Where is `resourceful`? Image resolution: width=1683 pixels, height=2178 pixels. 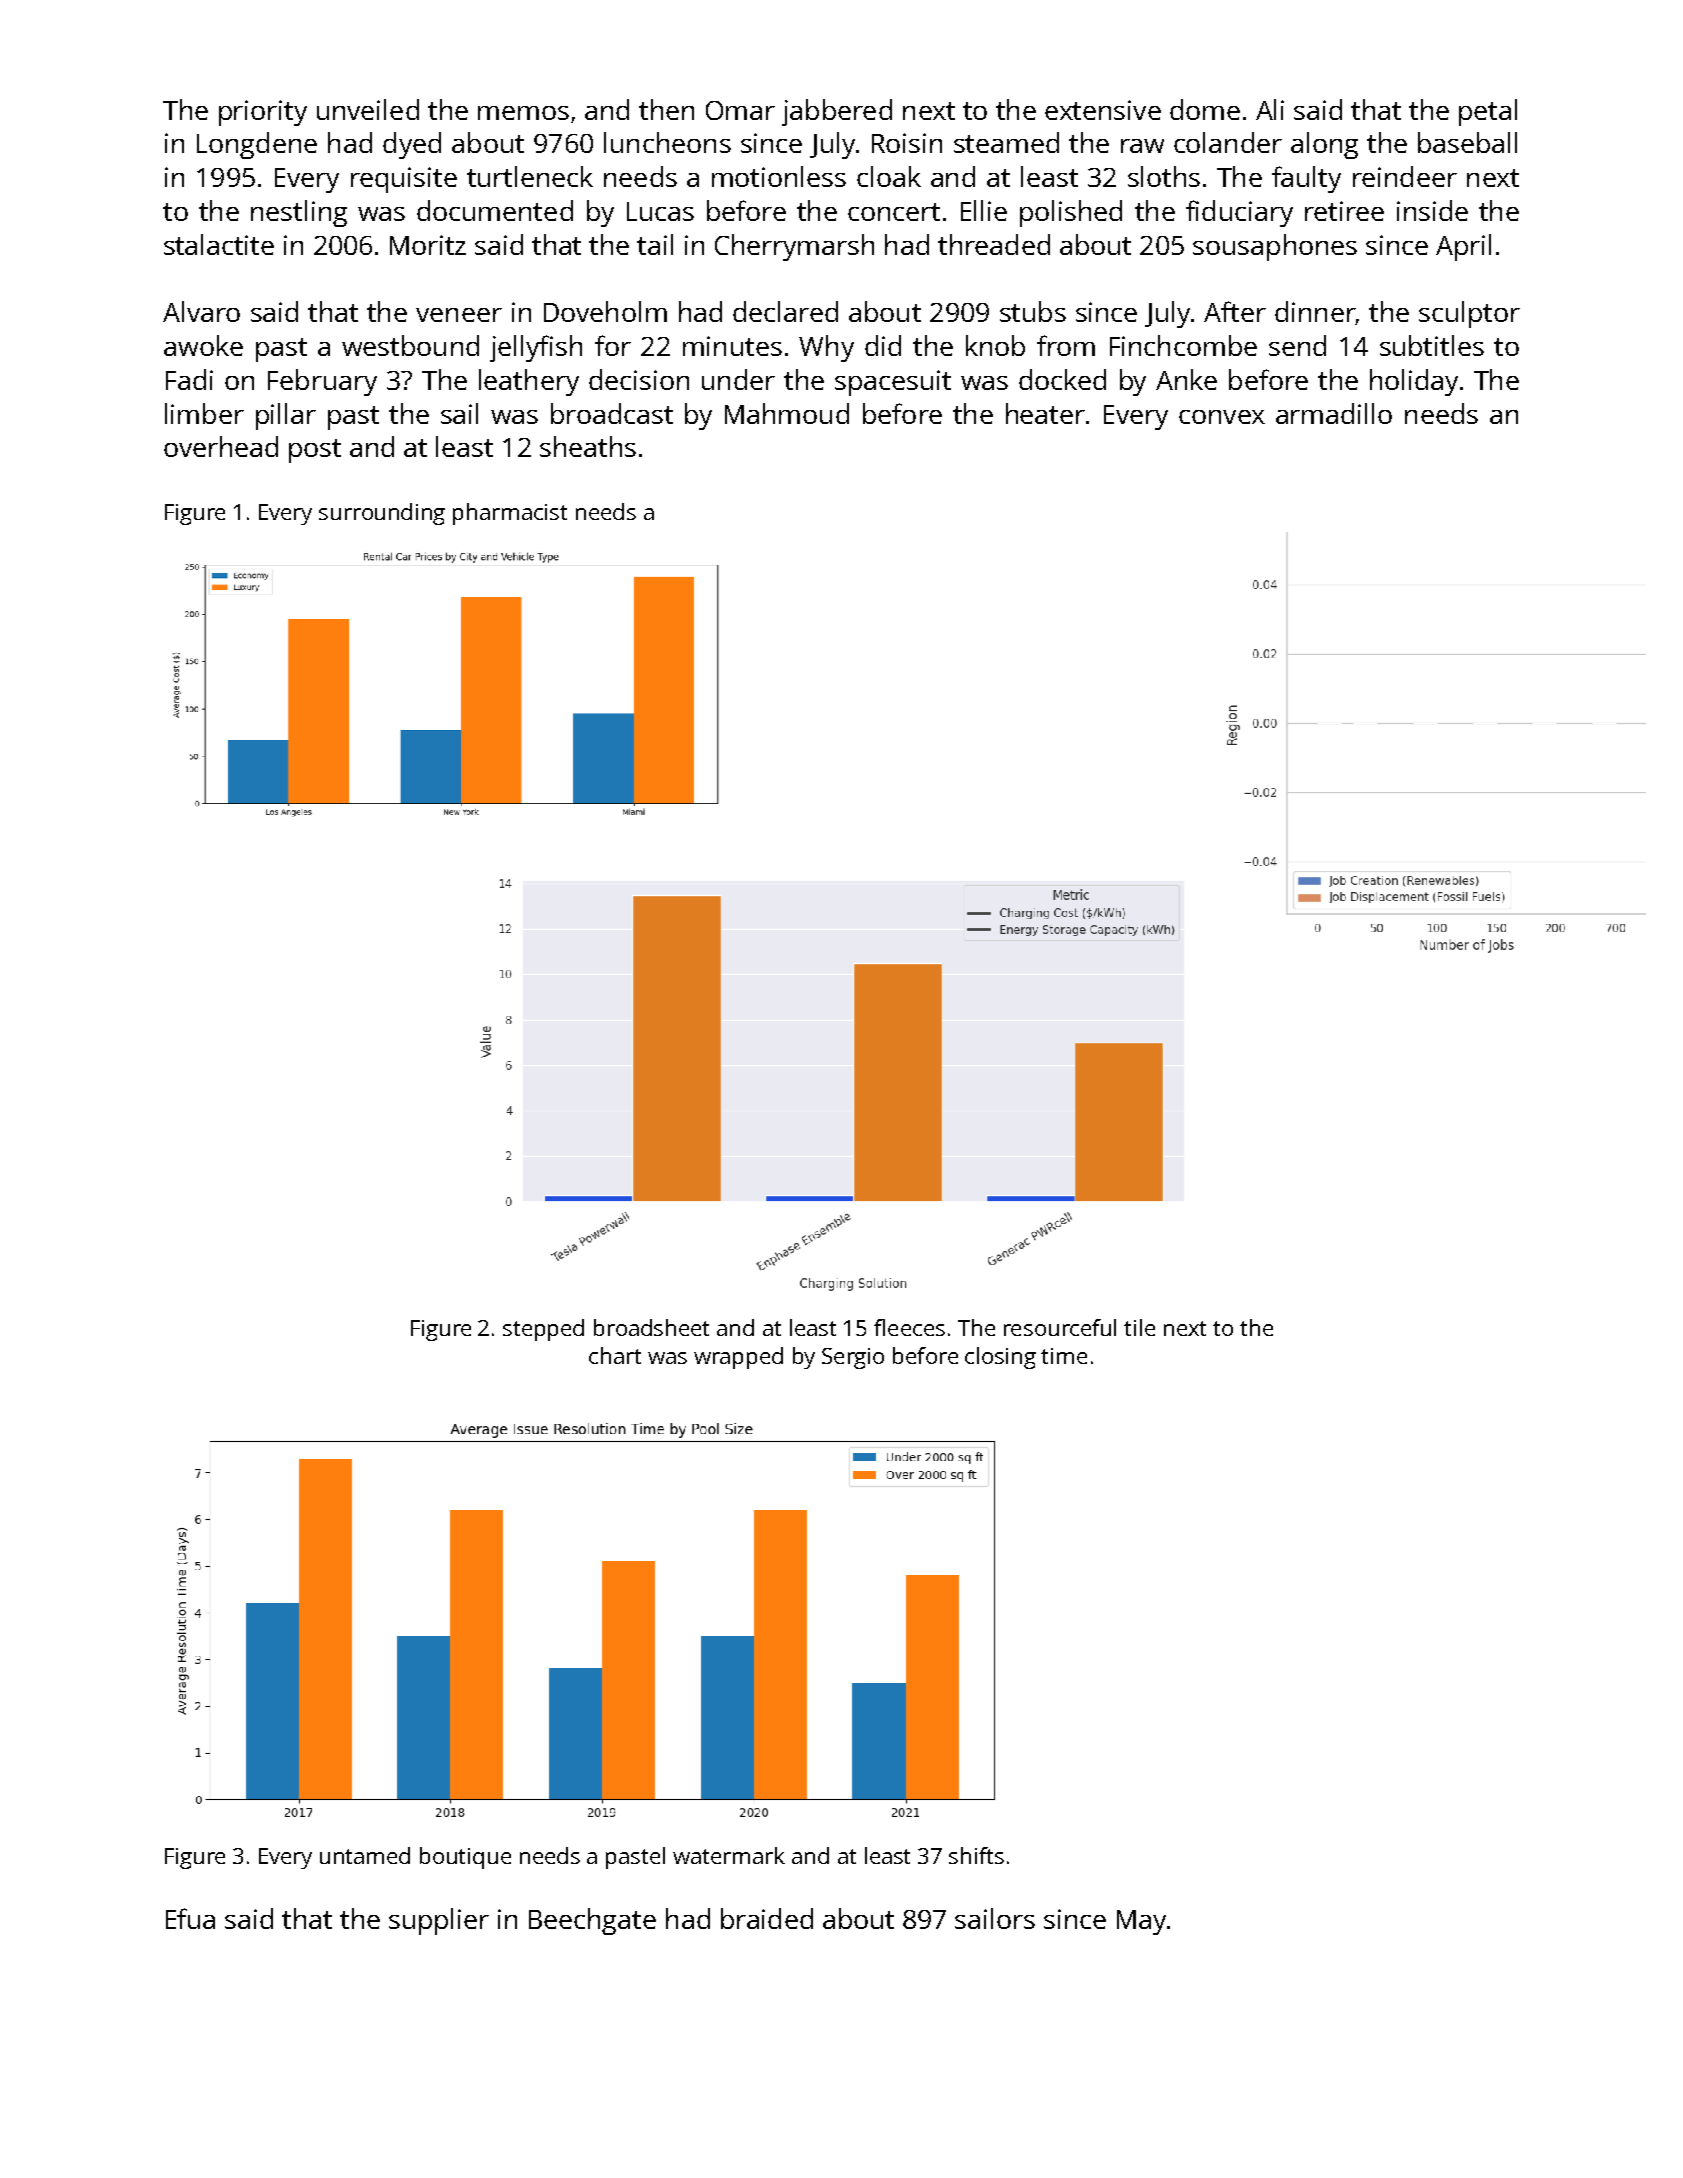
resourceful is located at coordinates (1060, 1327).
